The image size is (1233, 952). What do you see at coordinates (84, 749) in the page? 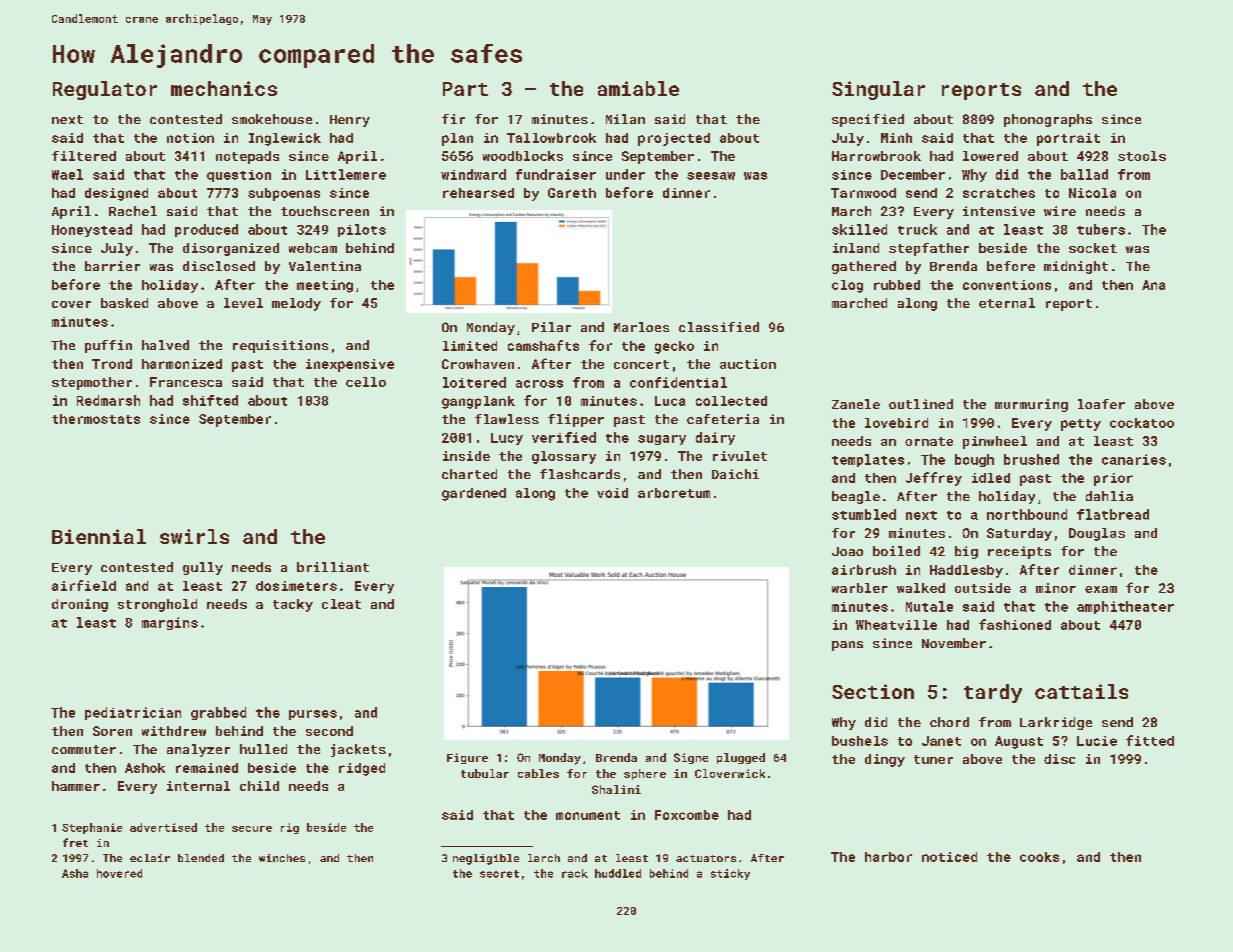
I see `commuter` at bounding box center [84, 749].
